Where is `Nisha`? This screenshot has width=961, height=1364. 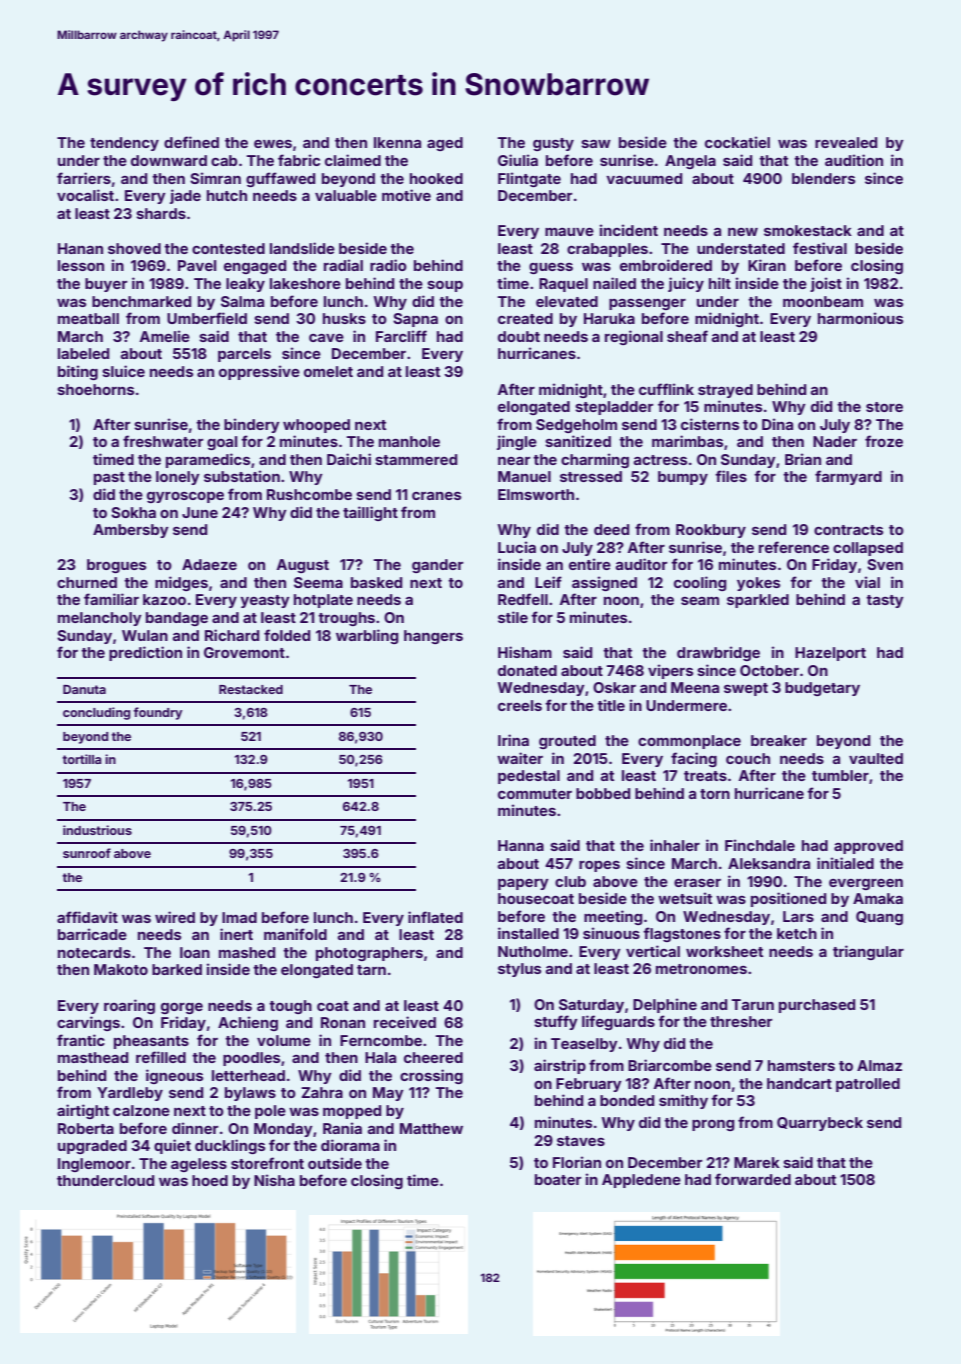
Nisha is located at coordinates (274, 1180).
